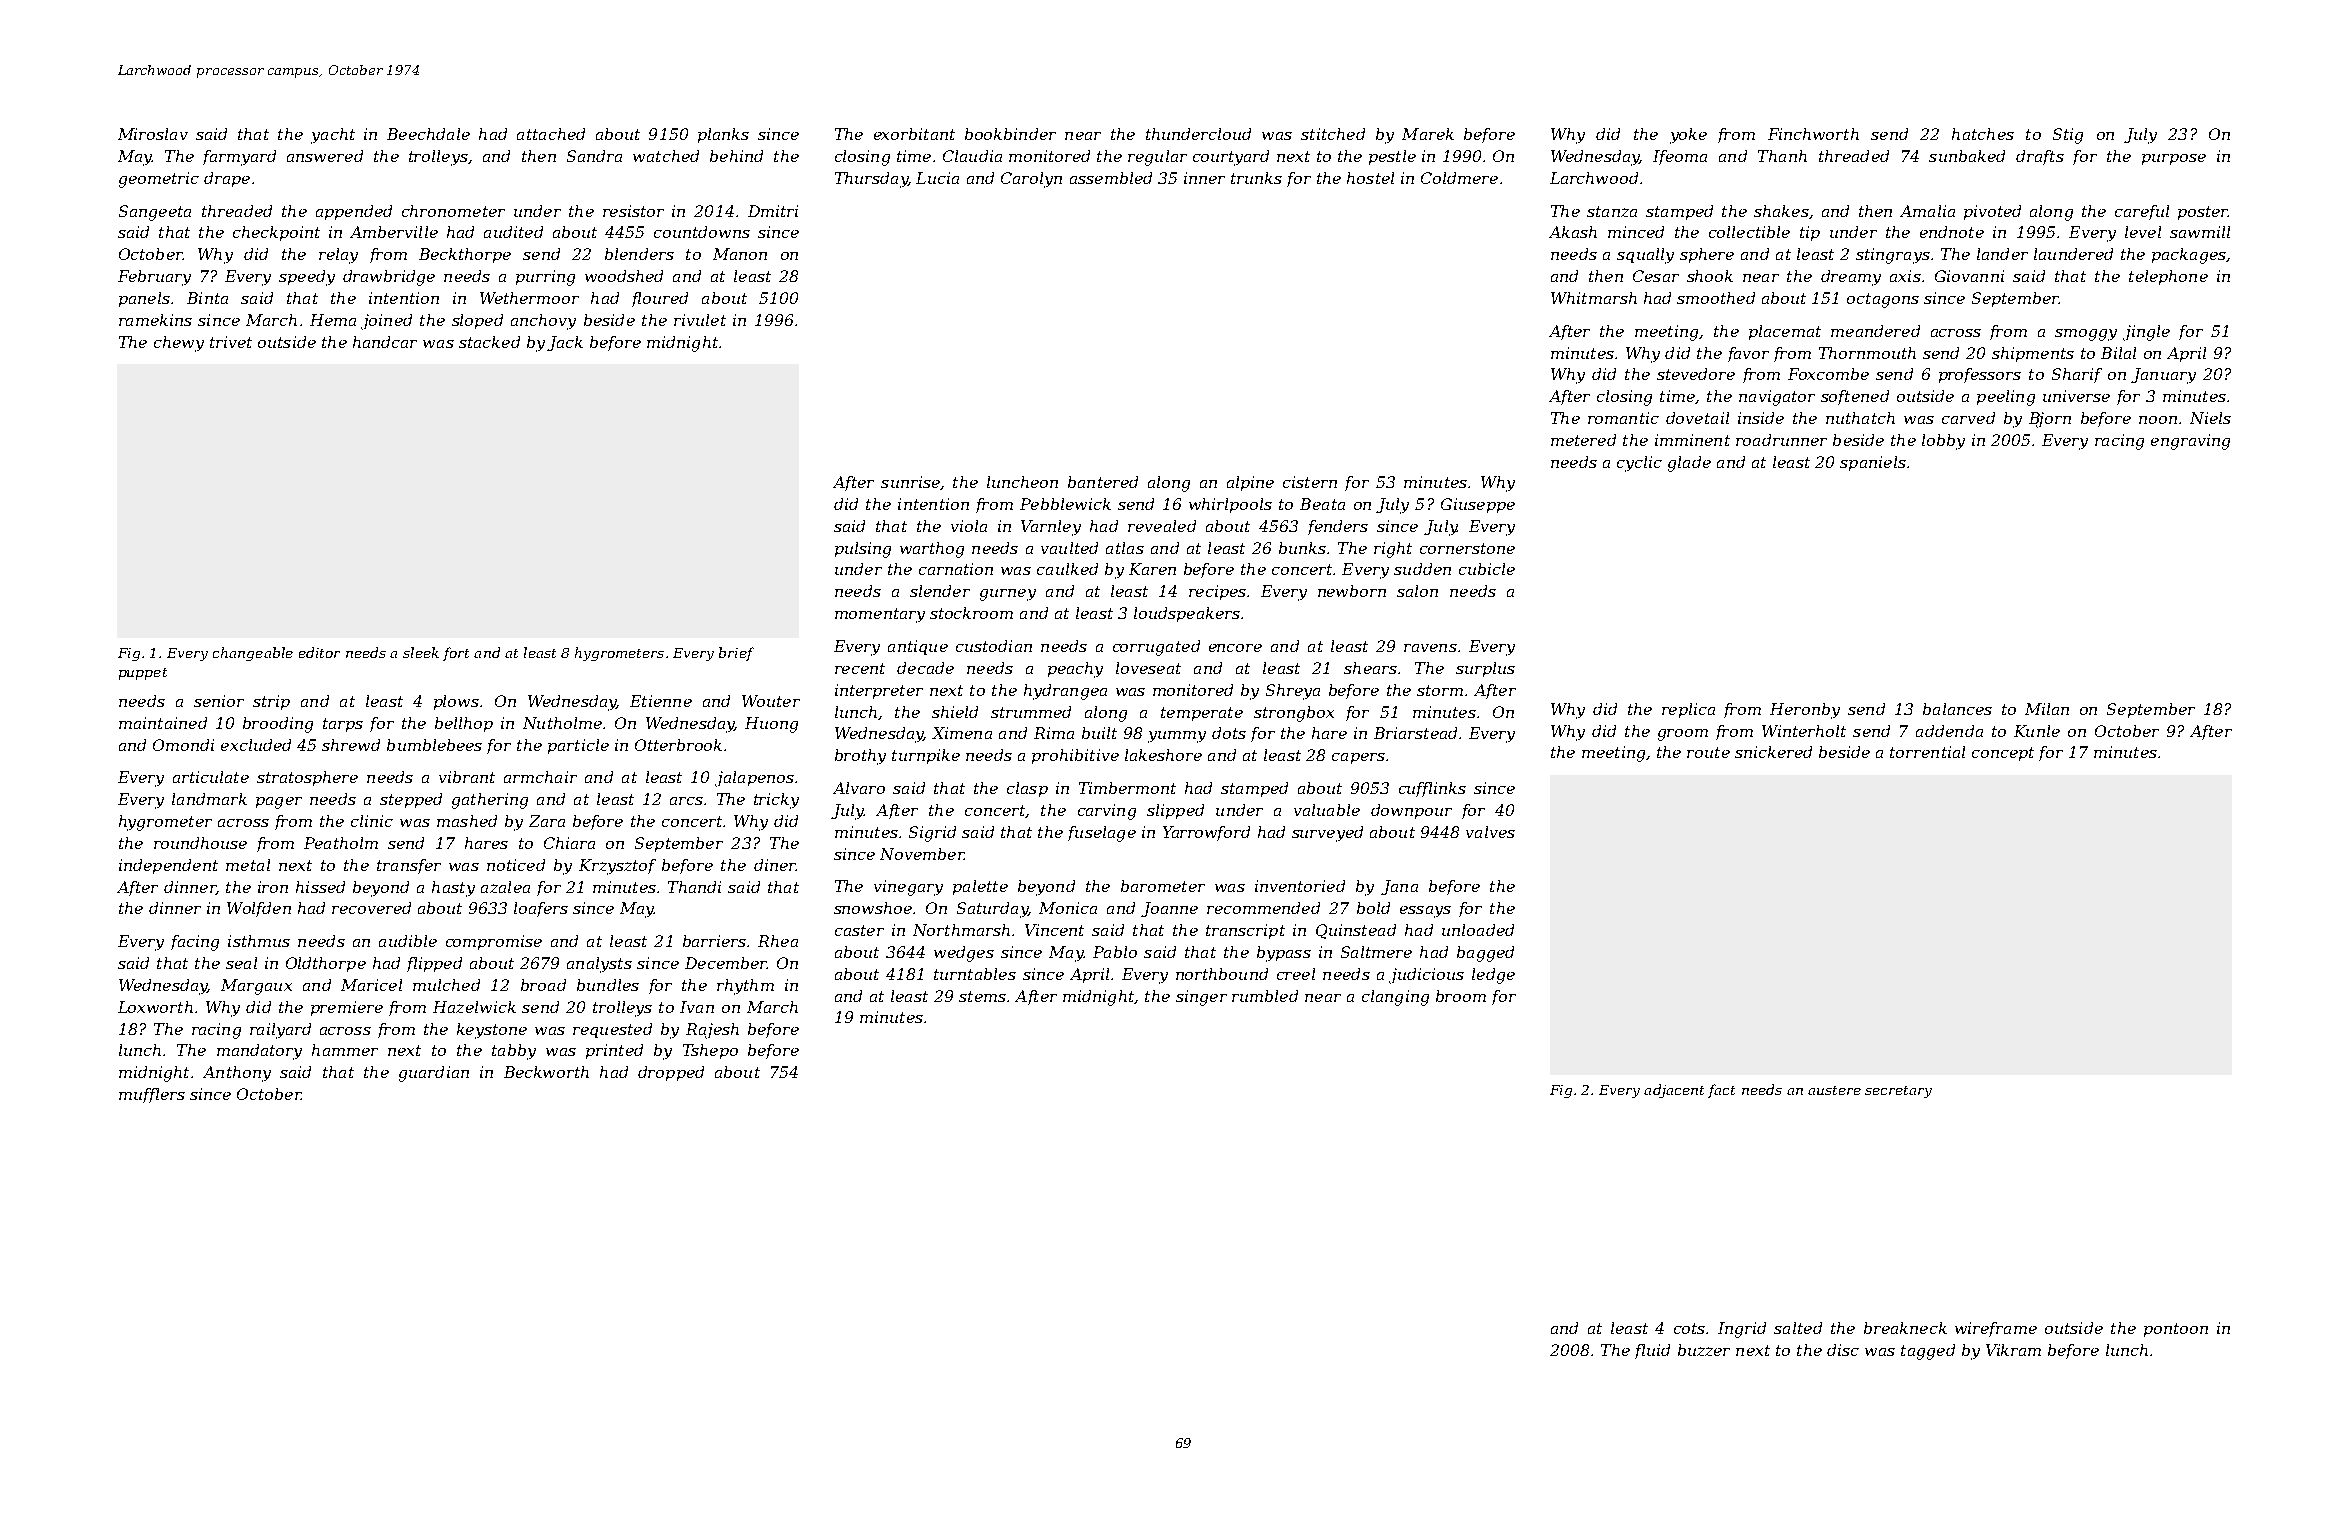 This image has height=1520, width=2349. I want to click on unloaded, so click(1478, 930).
